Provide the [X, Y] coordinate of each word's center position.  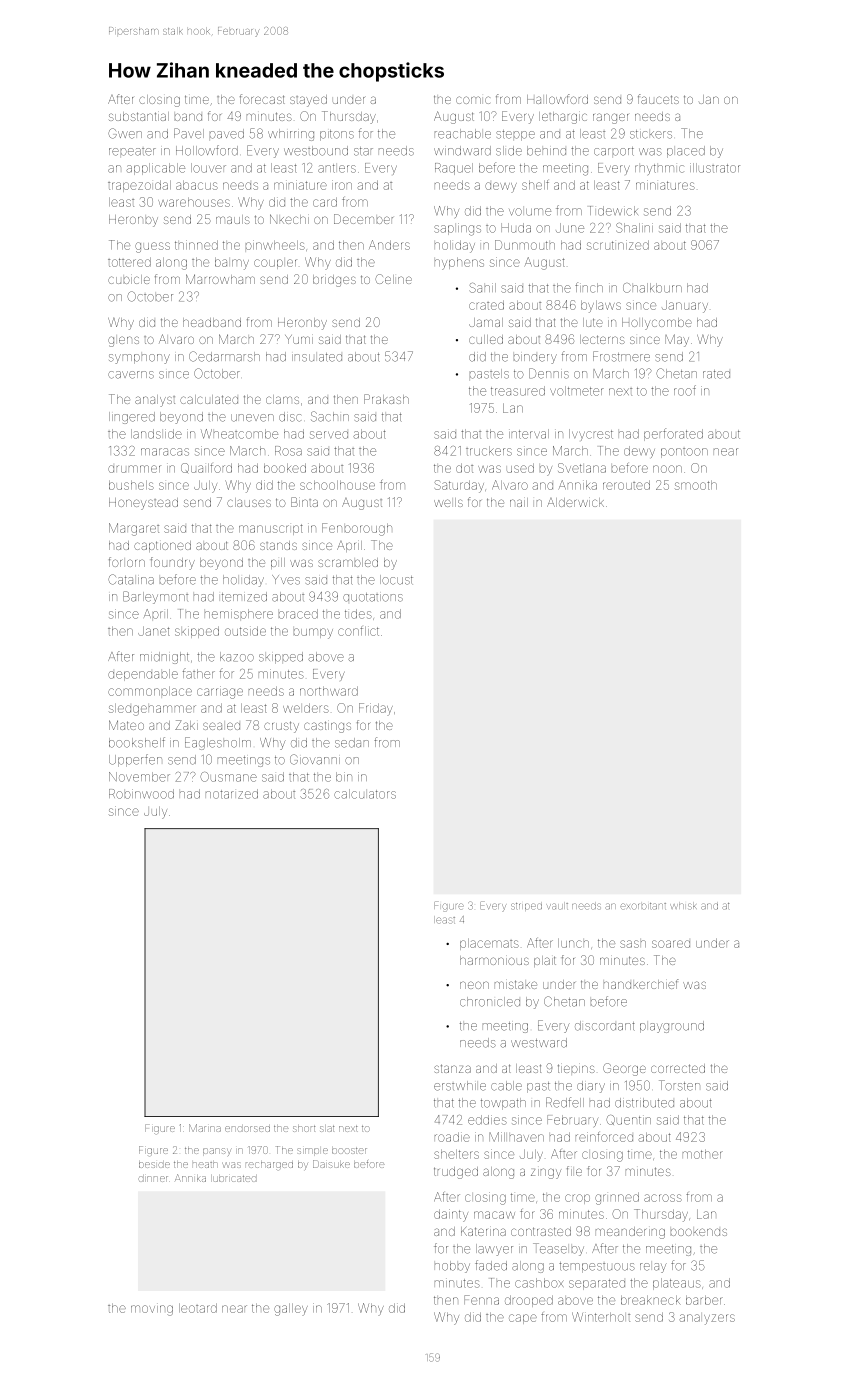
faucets [658, 99]
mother [703, 1154]
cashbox [539, 1283]
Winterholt [601, 1317]
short [304, 1129]
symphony [139, 359]
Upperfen [135, 760]
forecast [262, 99]
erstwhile [460, 1086]
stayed [308, 101]
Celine [393, 279]
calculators [365, 794]
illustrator [715, 168]
